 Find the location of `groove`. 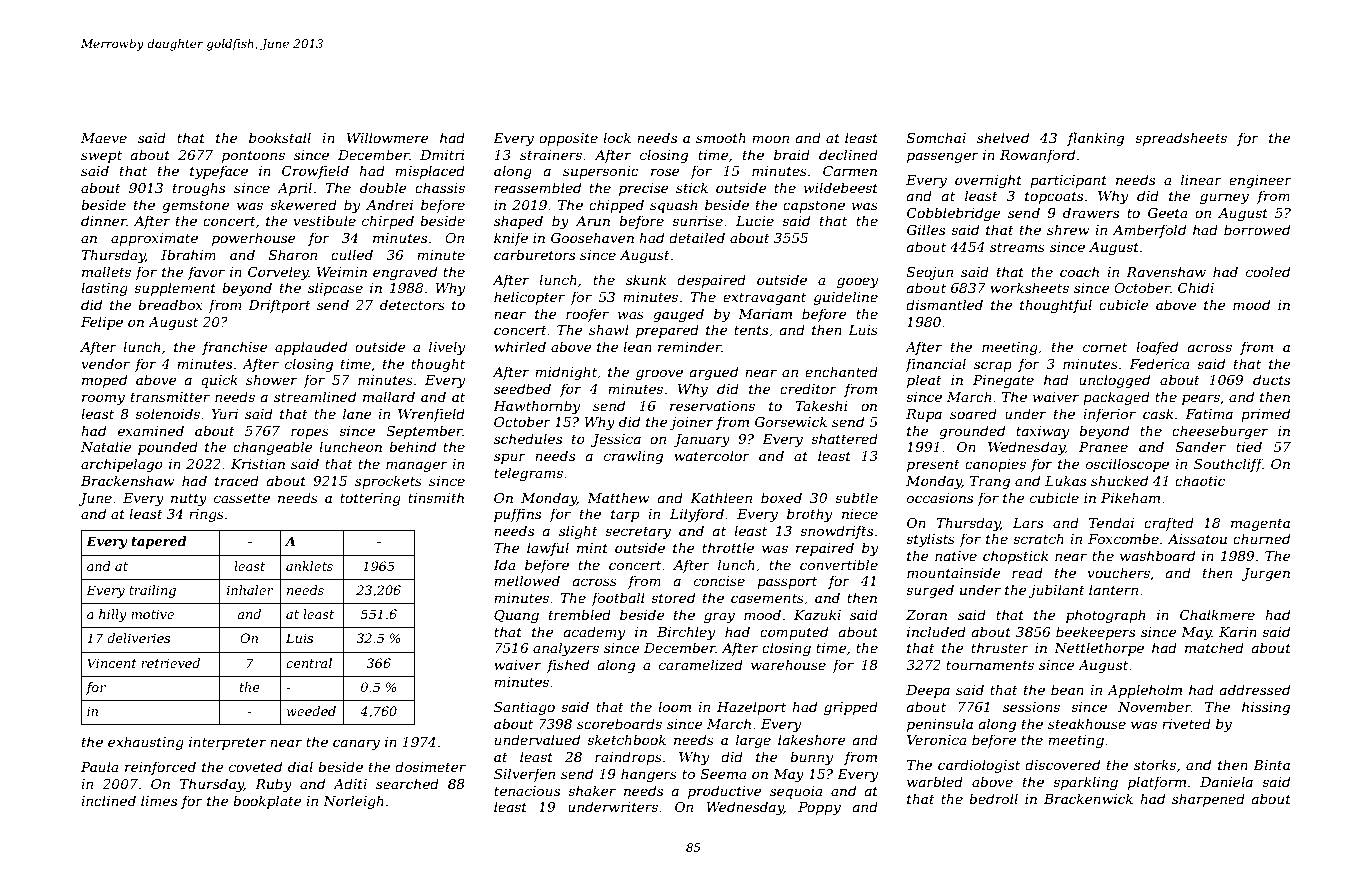

groove is located at coordinates (659, 374).
